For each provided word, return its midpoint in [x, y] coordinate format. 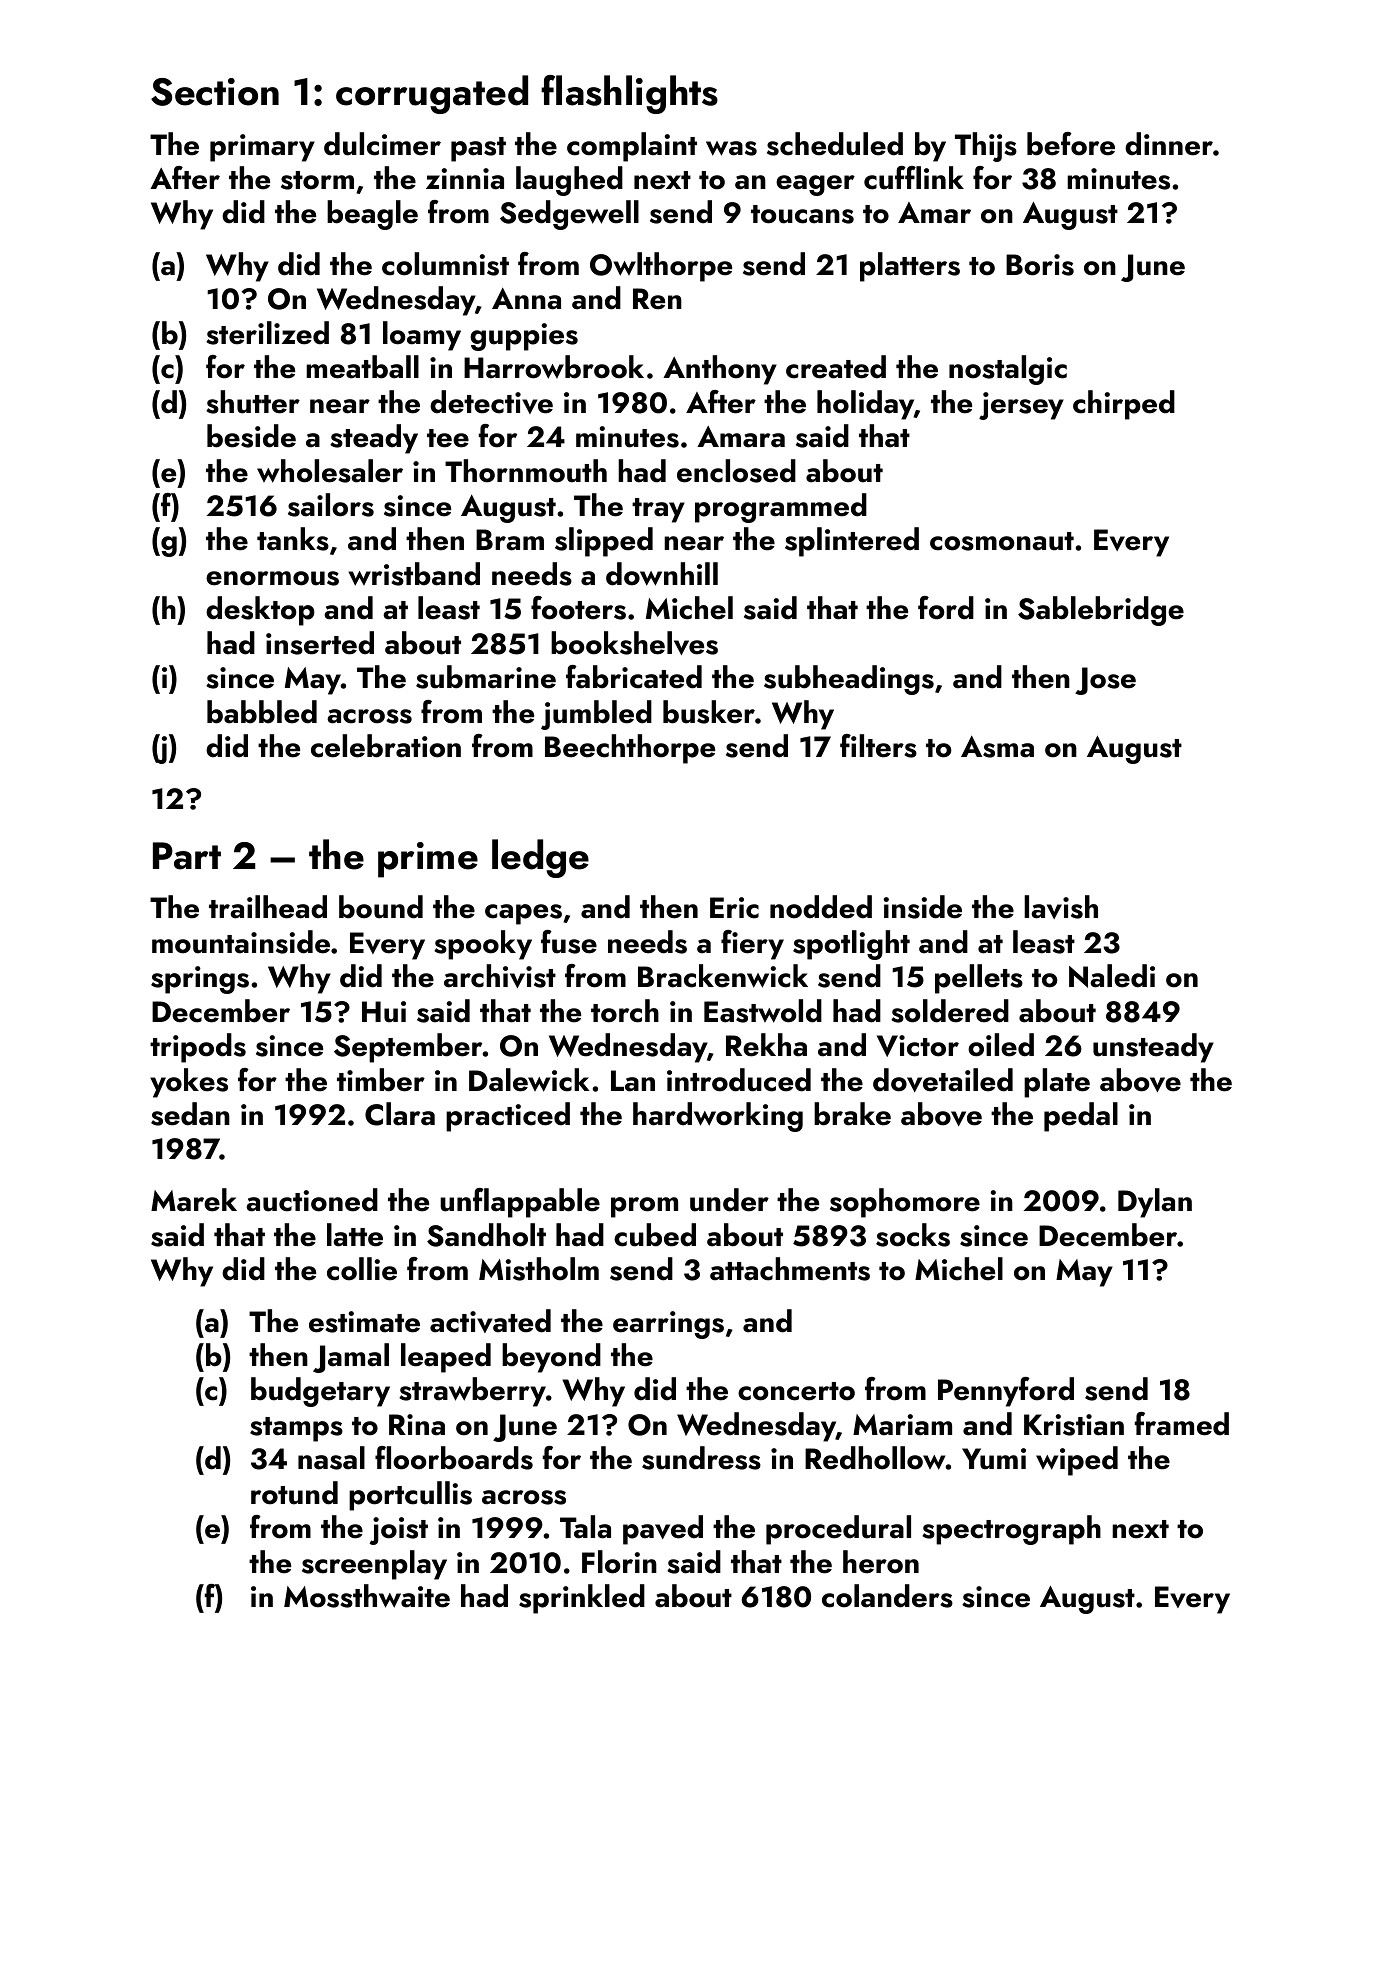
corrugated [432, 94]
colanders [887, 1596]
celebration [386, 746]
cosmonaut [1002, 541]
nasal [331, 1458]
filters [878, 746]
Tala [585, 1527]
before [1071, 144]
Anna [526, 299]
